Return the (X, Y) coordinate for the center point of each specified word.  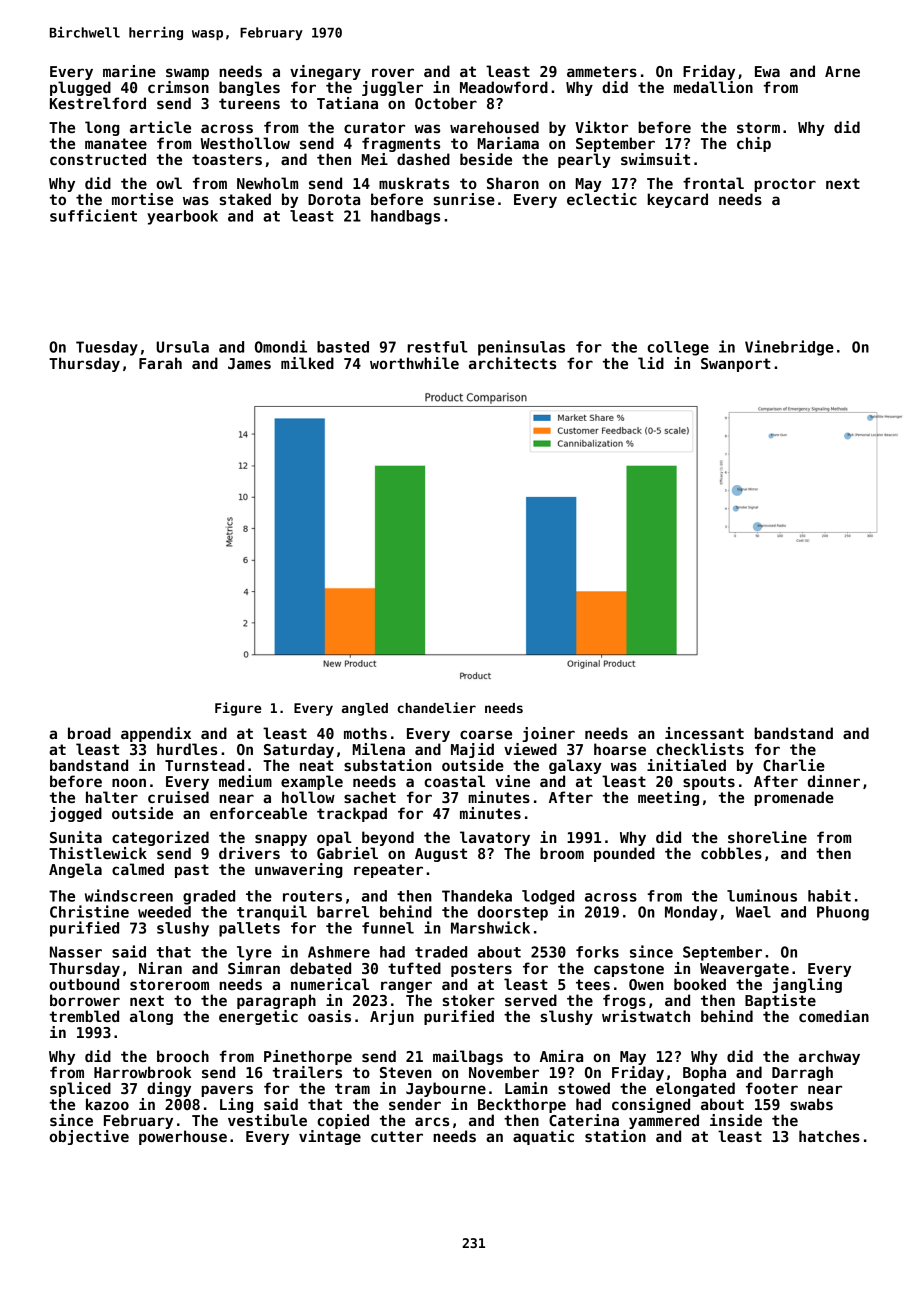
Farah (160, 363)
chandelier (436, 707)
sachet (370, 797)
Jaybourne (446, 1089)
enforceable (258, 813)
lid (651, 363)
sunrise (464, 199)
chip (754, 144)
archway (829, 1057)
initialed (686, 765)
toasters (227, 159)
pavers (227, 1091)
